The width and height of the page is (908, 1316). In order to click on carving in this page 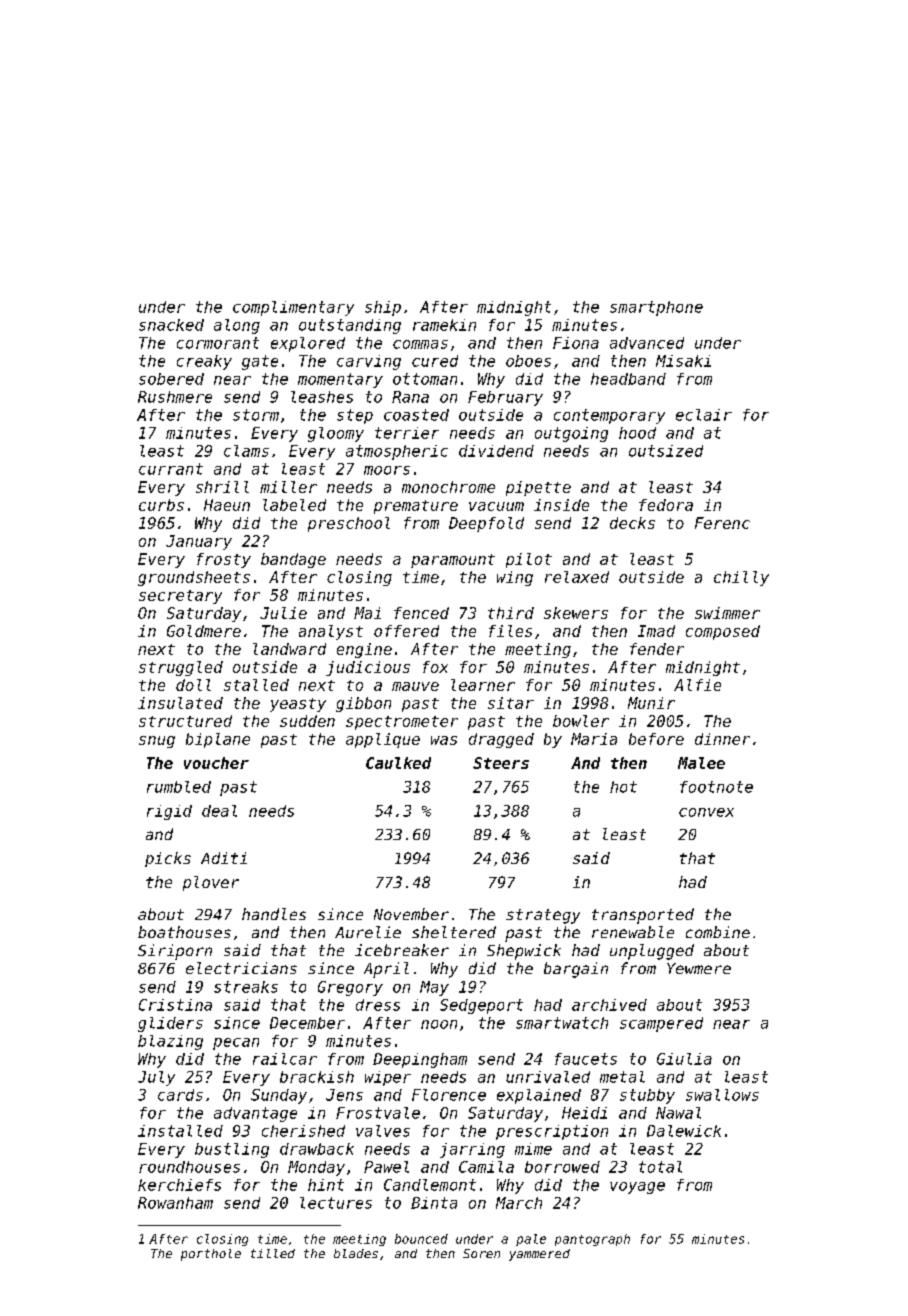, I will do `click(369, 362)`.
